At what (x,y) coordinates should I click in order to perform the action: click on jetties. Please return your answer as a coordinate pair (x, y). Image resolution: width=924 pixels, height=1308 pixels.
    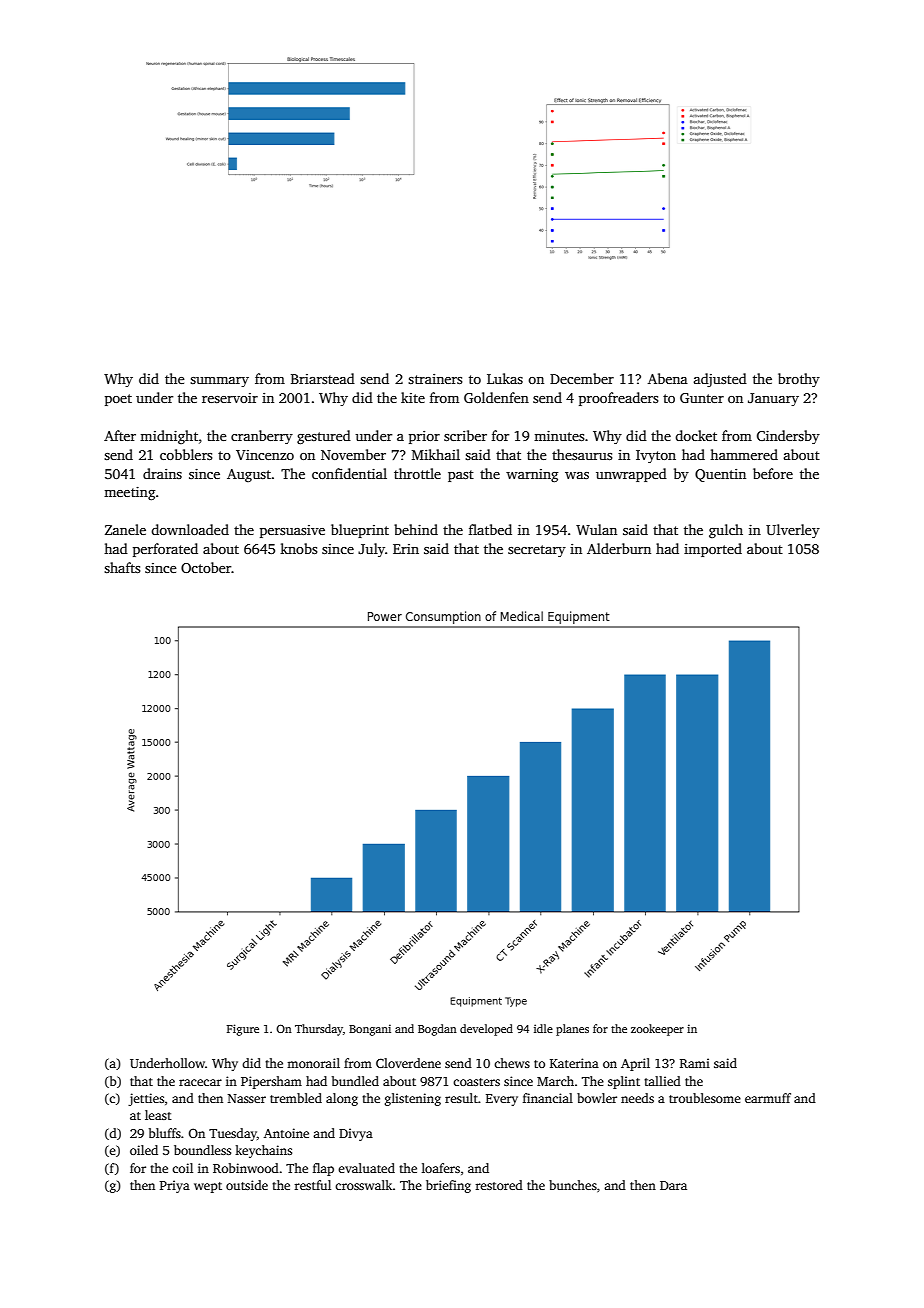
    Looking at the image, I should click on (146, 1099).
